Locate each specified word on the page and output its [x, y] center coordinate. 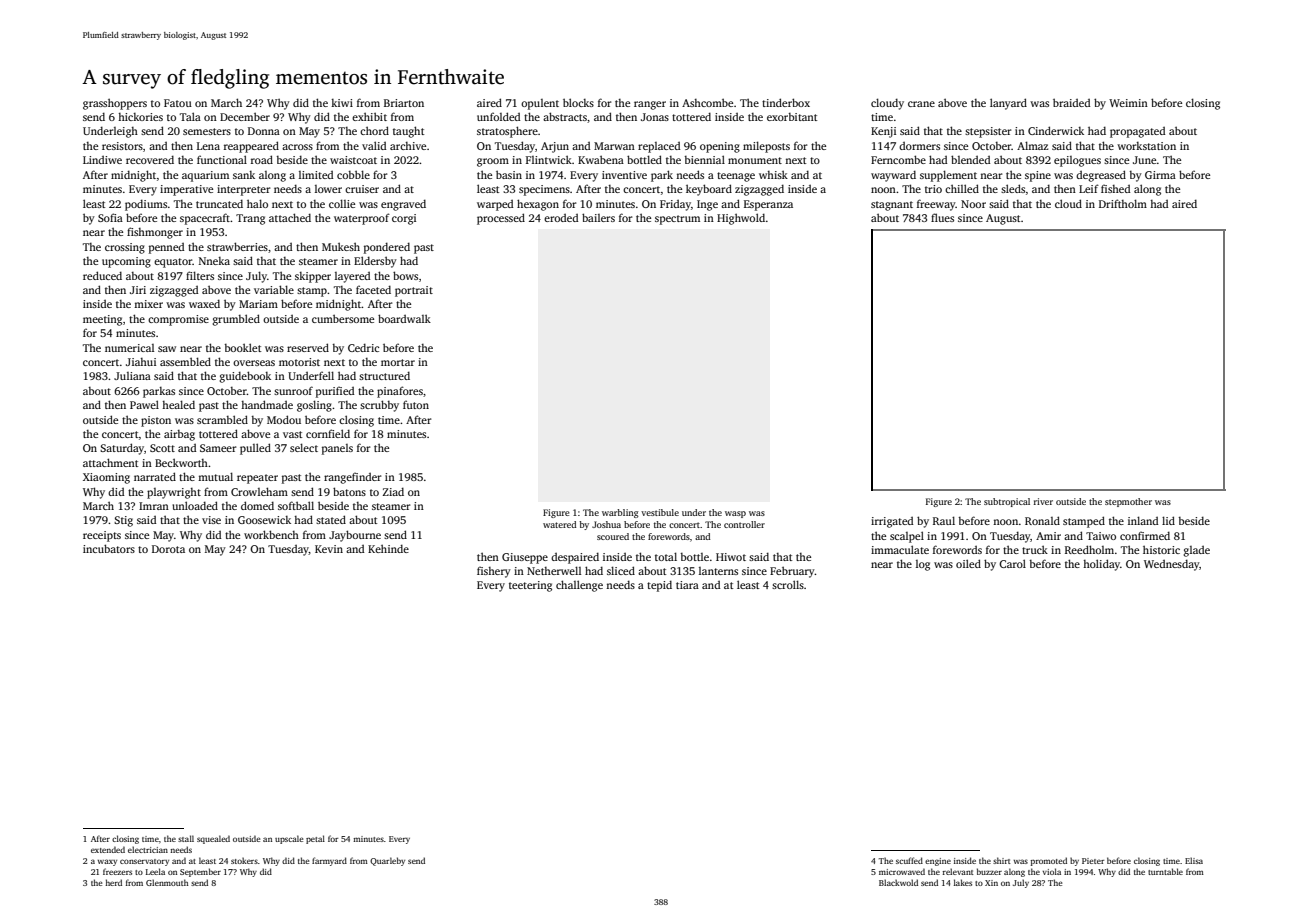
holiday [1101, 565]
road [262, 159]
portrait [414, 291]
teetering [530, 586]
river [1043, 501]
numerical [129, 348]
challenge [579, 586]
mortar [398, 362]
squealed [213, 839]
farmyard [329, 861]
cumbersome [343, 318]
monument [755, 160]
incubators [109, 548]
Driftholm [1123, 203]
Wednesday [1172, 565]
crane [921, 104]
